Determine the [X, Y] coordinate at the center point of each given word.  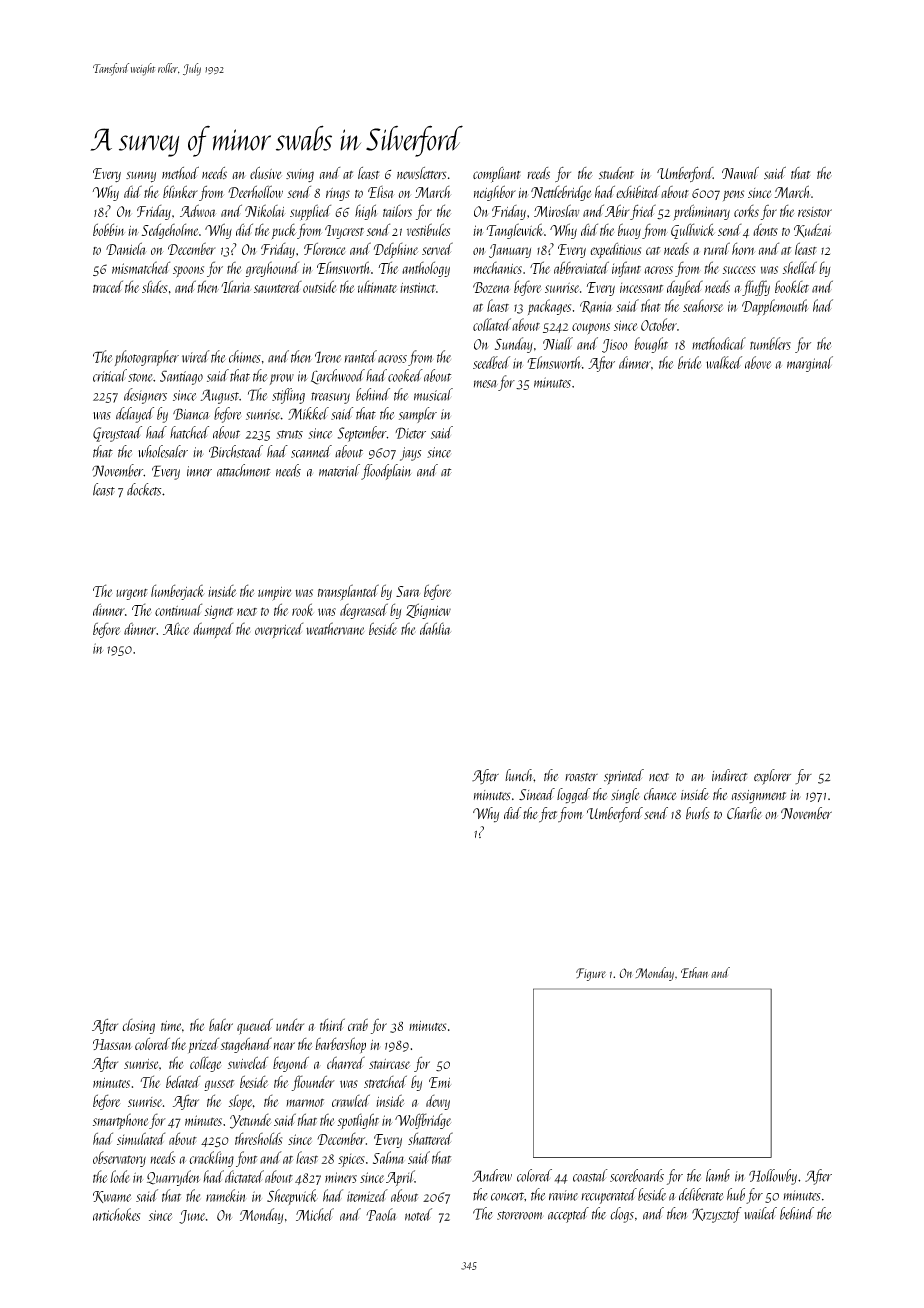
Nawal [740, 172]
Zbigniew [428, 611]
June [192, 1217]
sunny [141, 177]
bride [690, 362]
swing [300, 175]
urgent [132, 594]
